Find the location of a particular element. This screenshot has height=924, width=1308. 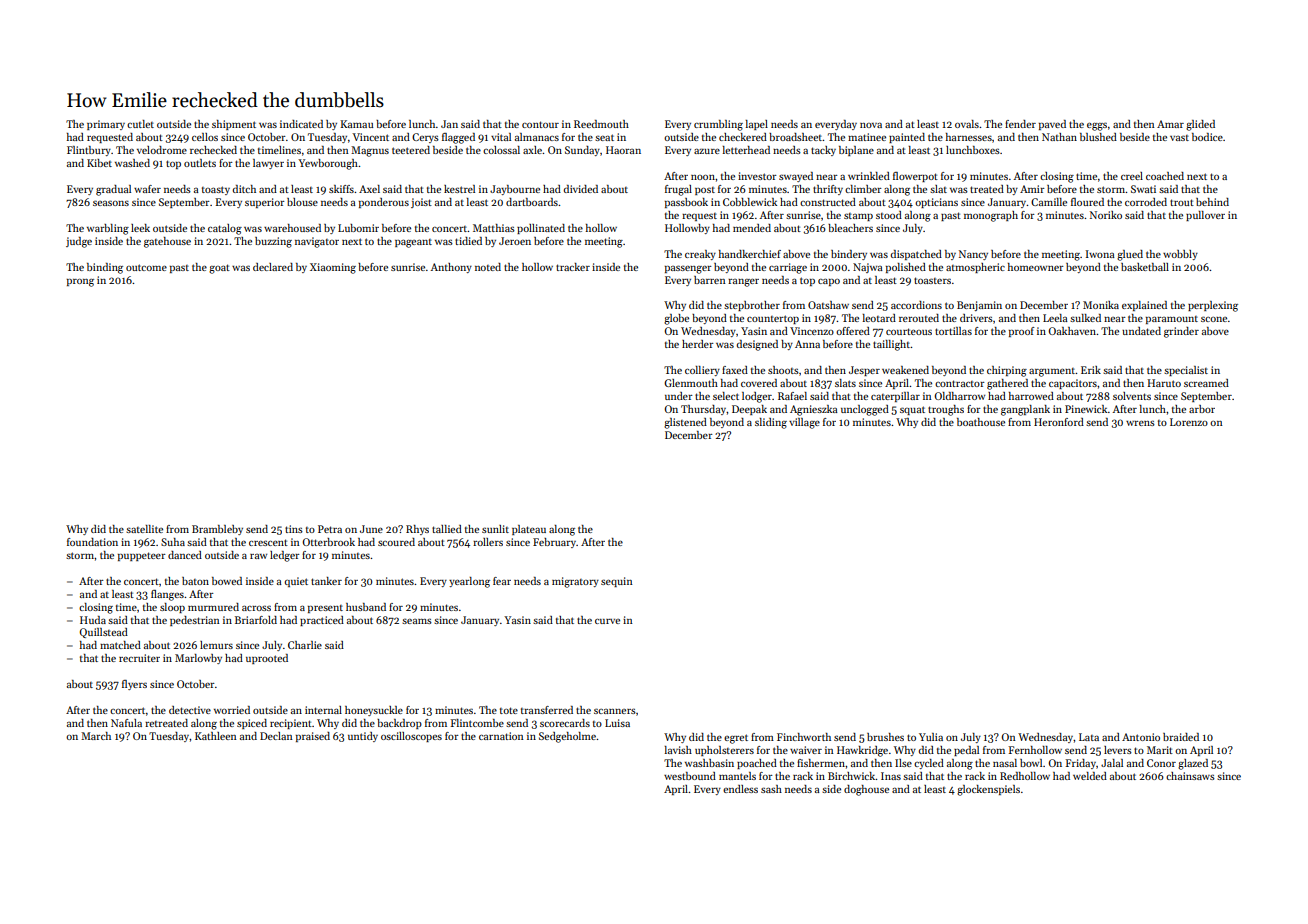

behind is located at coordinates (1212, 202).
